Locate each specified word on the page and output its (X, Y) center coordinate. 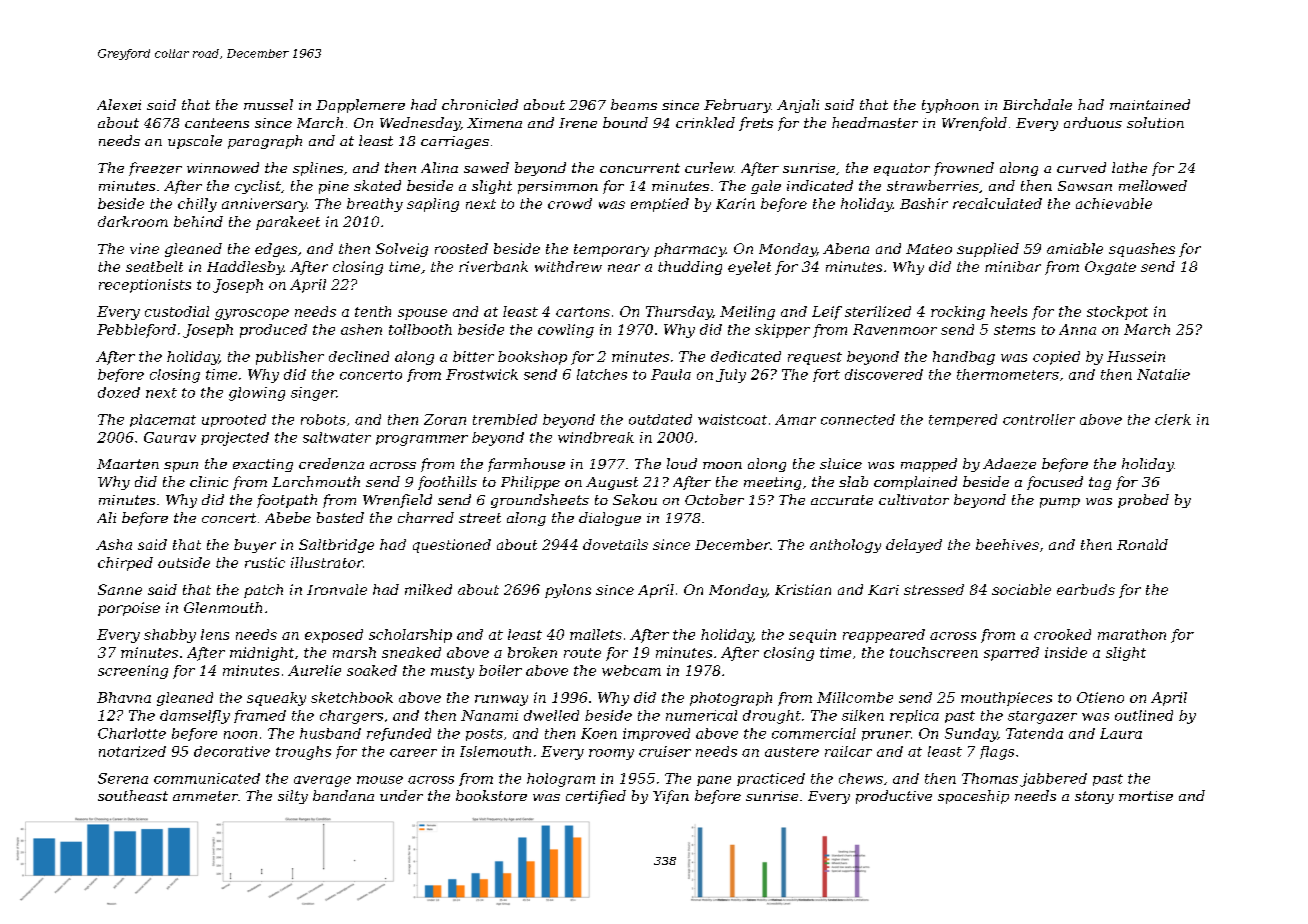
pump (1060, 503)
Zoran (445, 419)
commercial (814, 733)
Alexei (119, 104)
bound (625, 122)
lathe (1129, 167)
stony (1094, 797)
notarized (132, 751)
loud (682, 463)
